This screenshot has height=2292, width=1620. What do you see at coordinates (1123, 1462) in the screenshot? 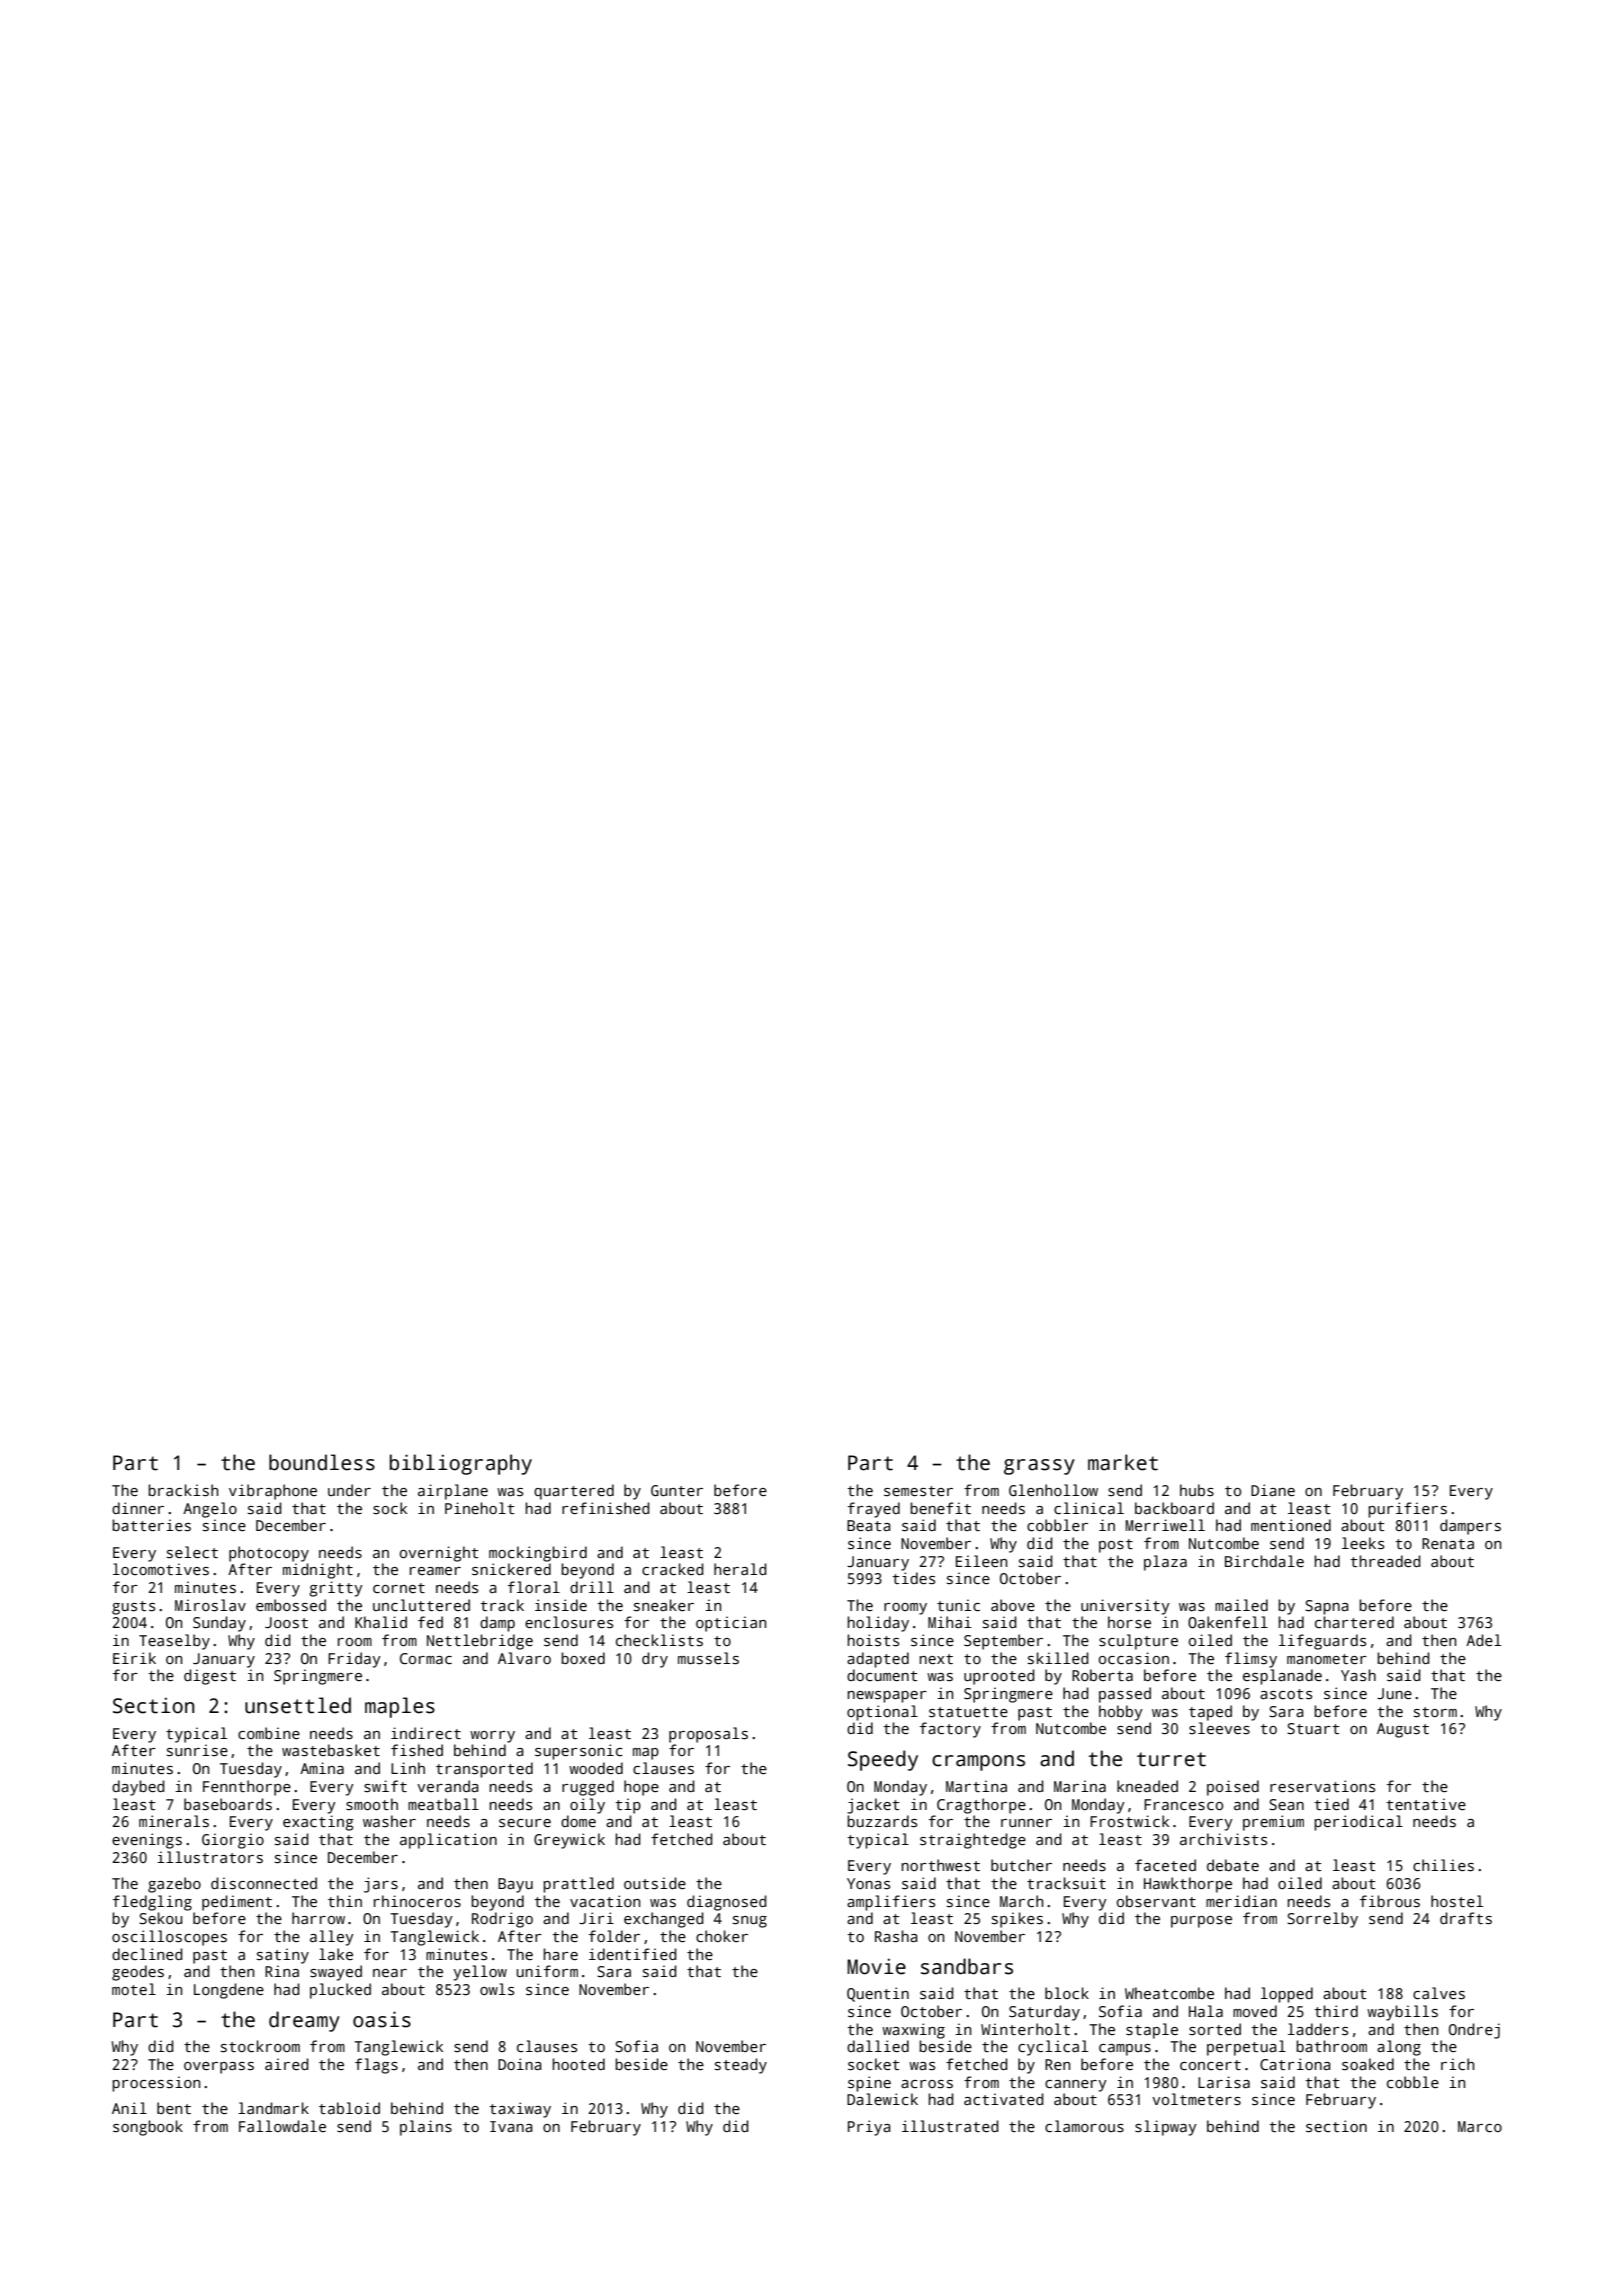
I see `market` at bounding box center [1123, 1462].
